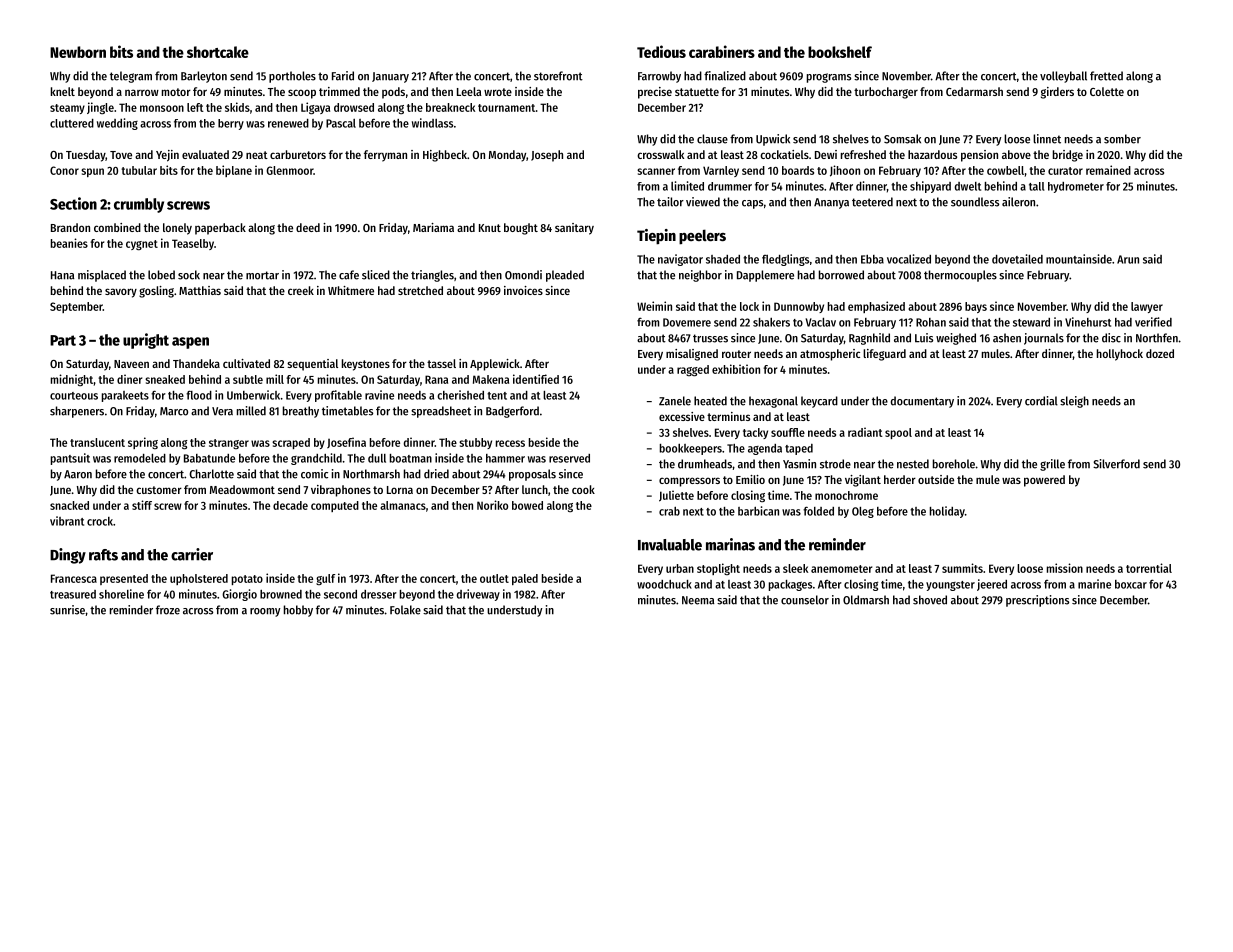  Describe the element at coordinates (1031, 322) in the screenshot. I see `steward` at that location.
